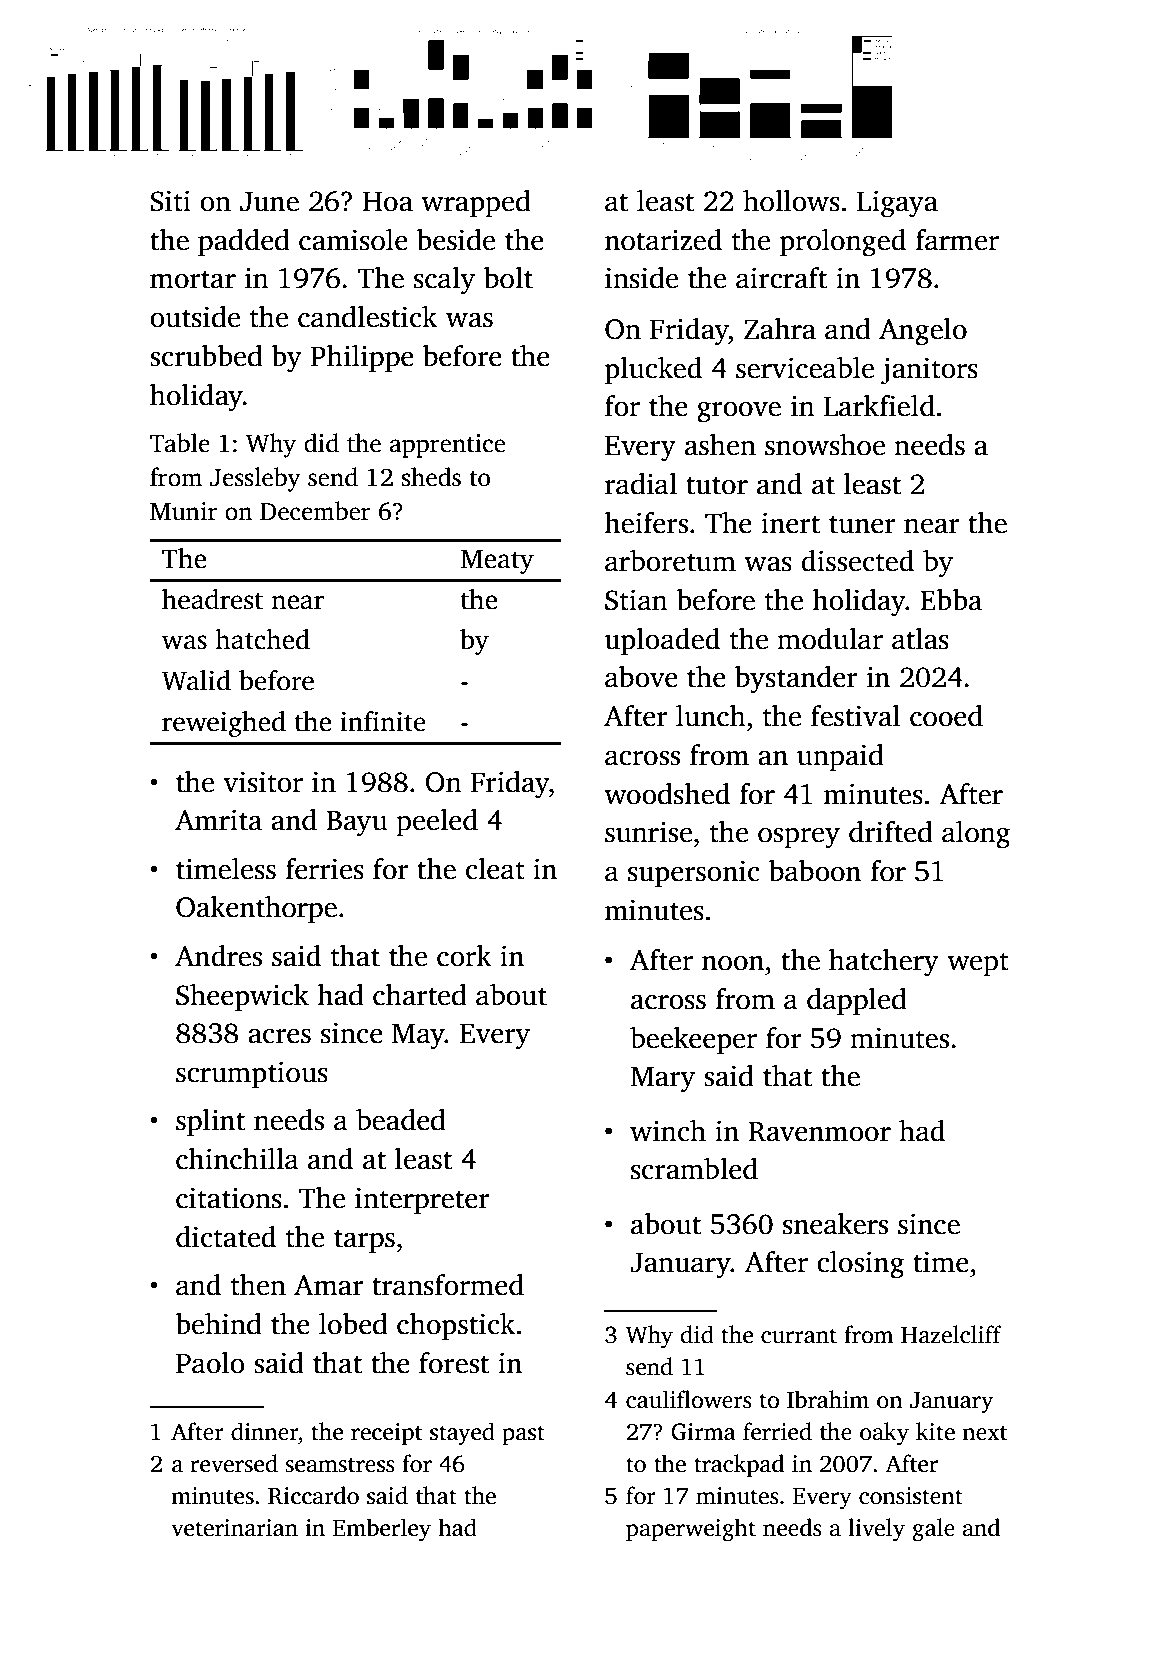 This document has width=1165, height=1654. What do you see at coordinates (495, 869) in the document?
I see `cleat` at bounding box center [495, 869].
